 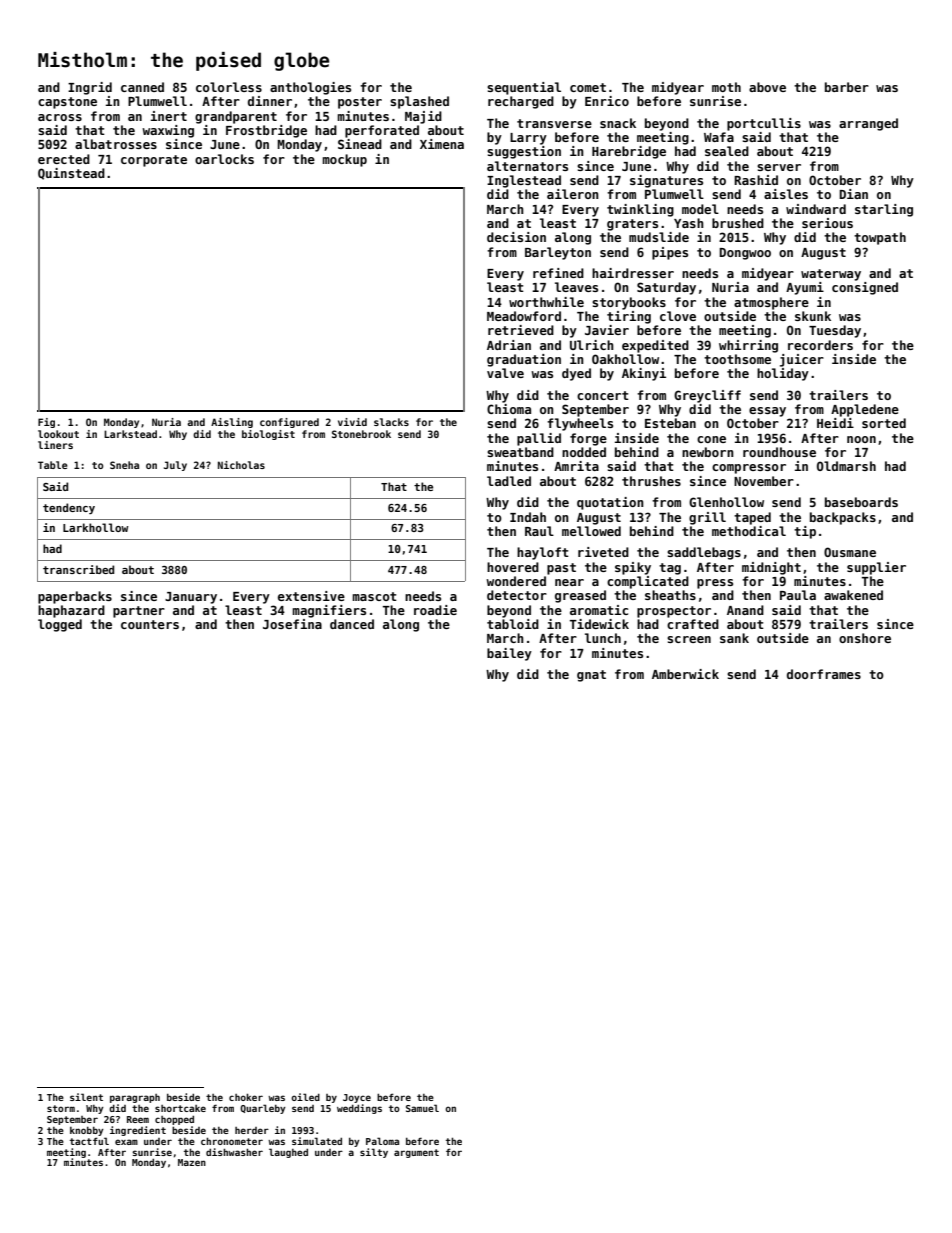 What do you see at coordinates (707, 396) in the document?
I see `Greycliff` at bounding box center [707, 396].
